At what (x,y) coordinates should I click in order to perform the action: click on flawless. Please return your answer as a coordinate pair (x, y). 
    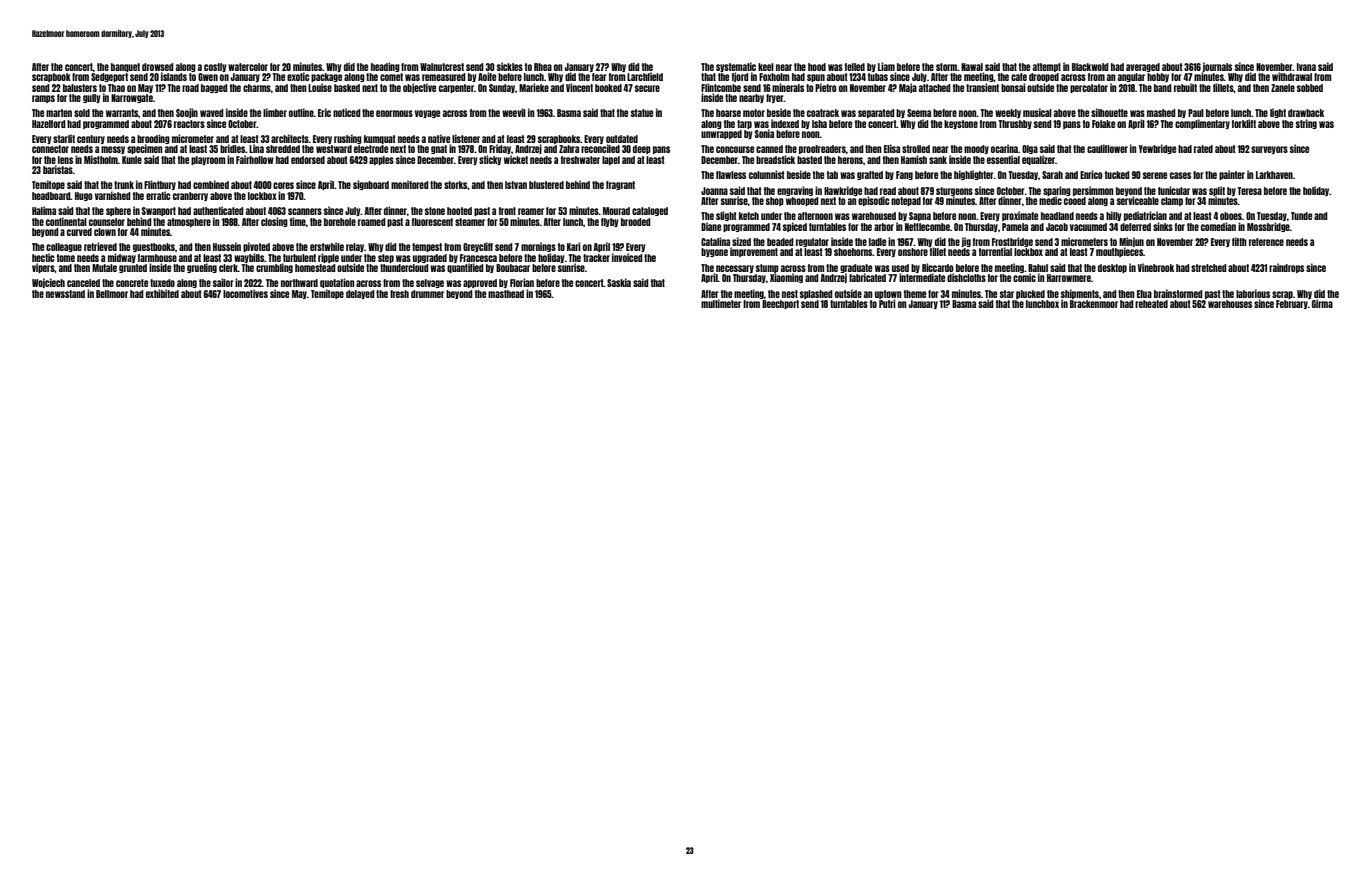
    Looking at the image, I should click on (731, 175).
